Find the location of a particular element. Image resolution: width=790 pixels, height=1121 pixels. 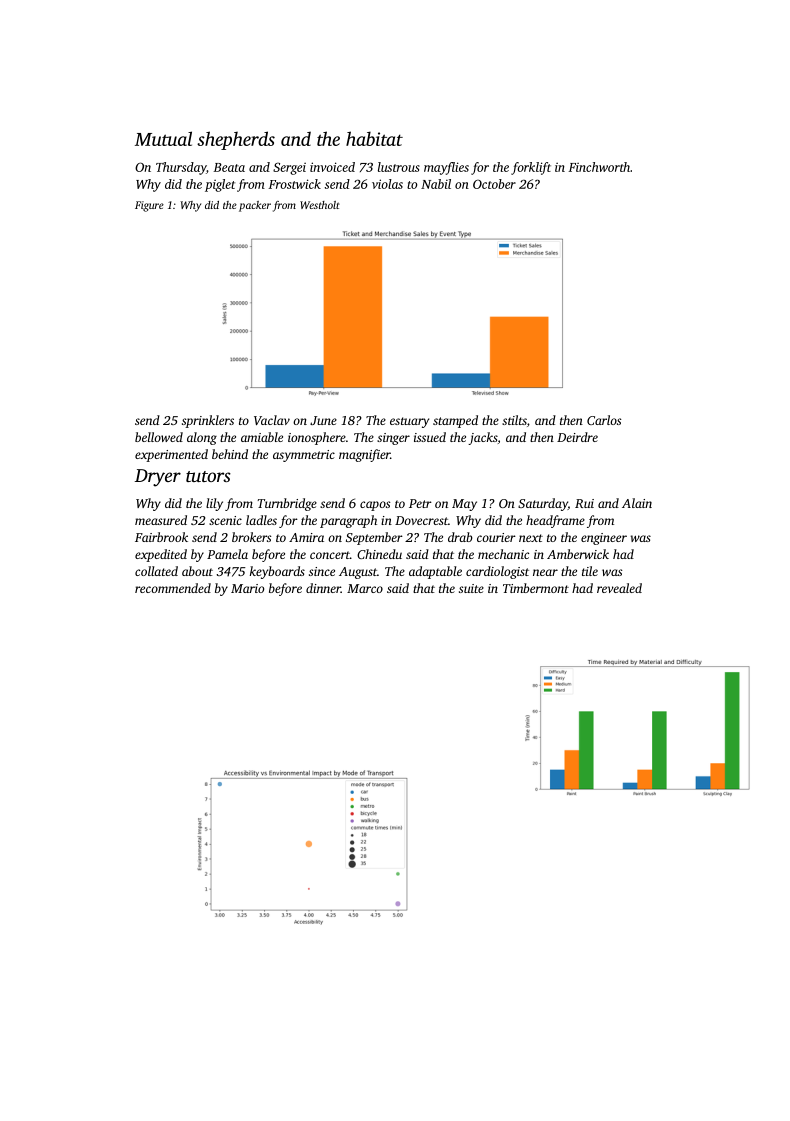

Fairbrook is located at coordinates (161, 537).
